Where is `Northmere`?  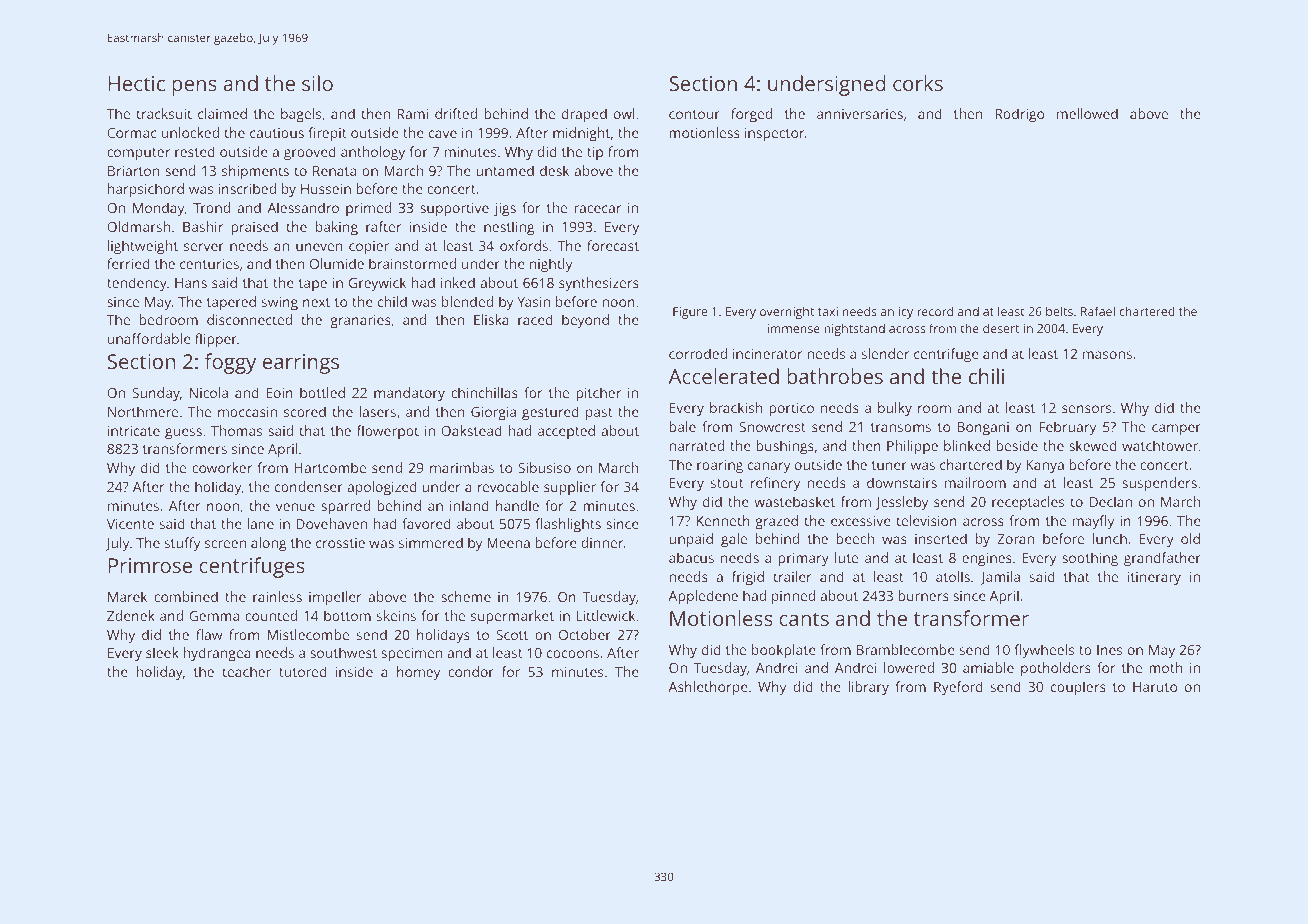 Northmere is located at coordinates (143, 411).
